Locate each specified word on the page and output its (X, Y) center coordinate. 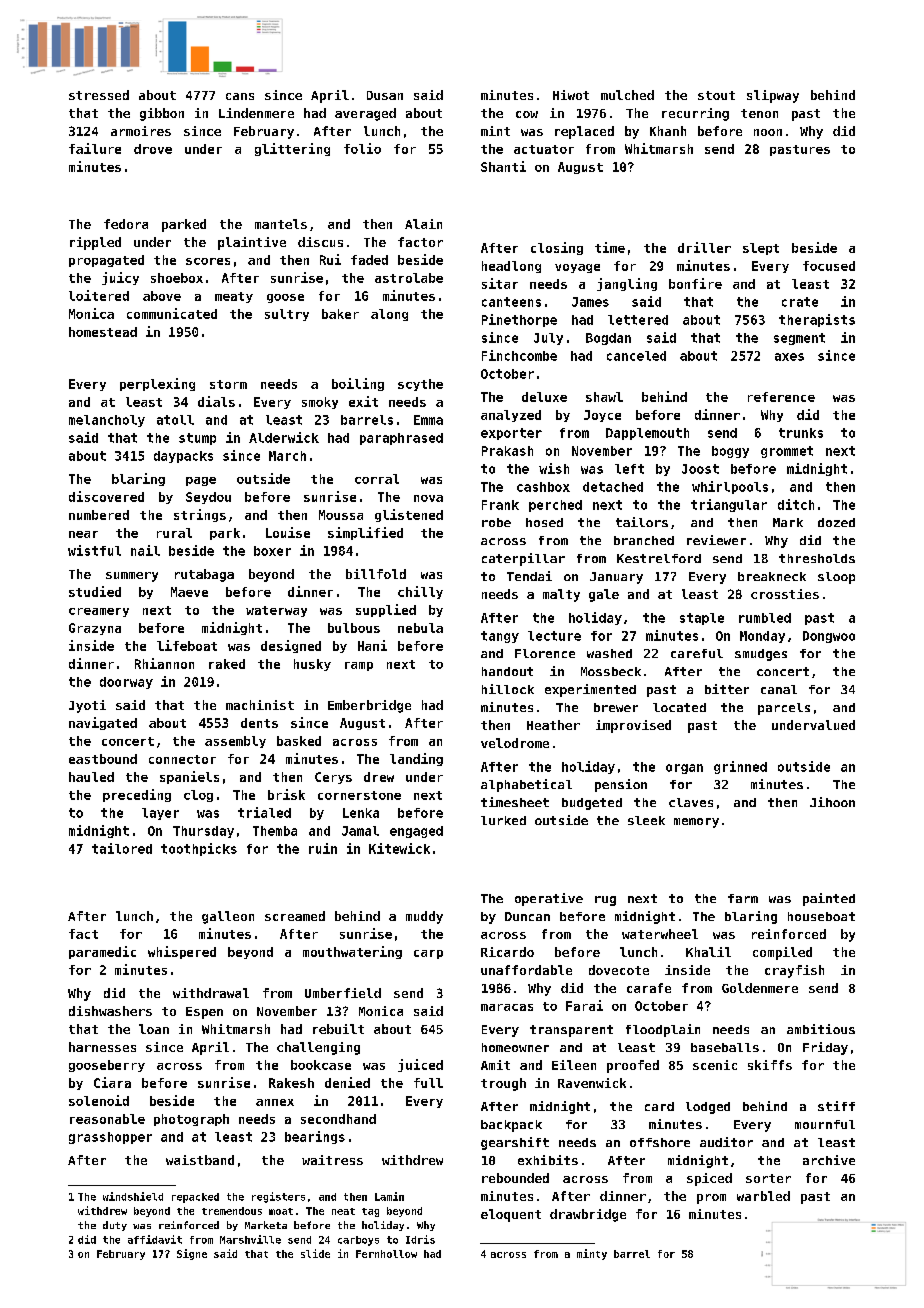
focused (829, 266)
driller (704, 247)
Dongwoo (829, 637)
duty (115, 1226)
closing (557, 248)
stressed (99, 95)
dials (216, 401)
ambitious (821, 1029)
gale (604, 595)
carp (428, 954)
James (590, 302)
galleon (228, 917)
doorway (126, 683)
